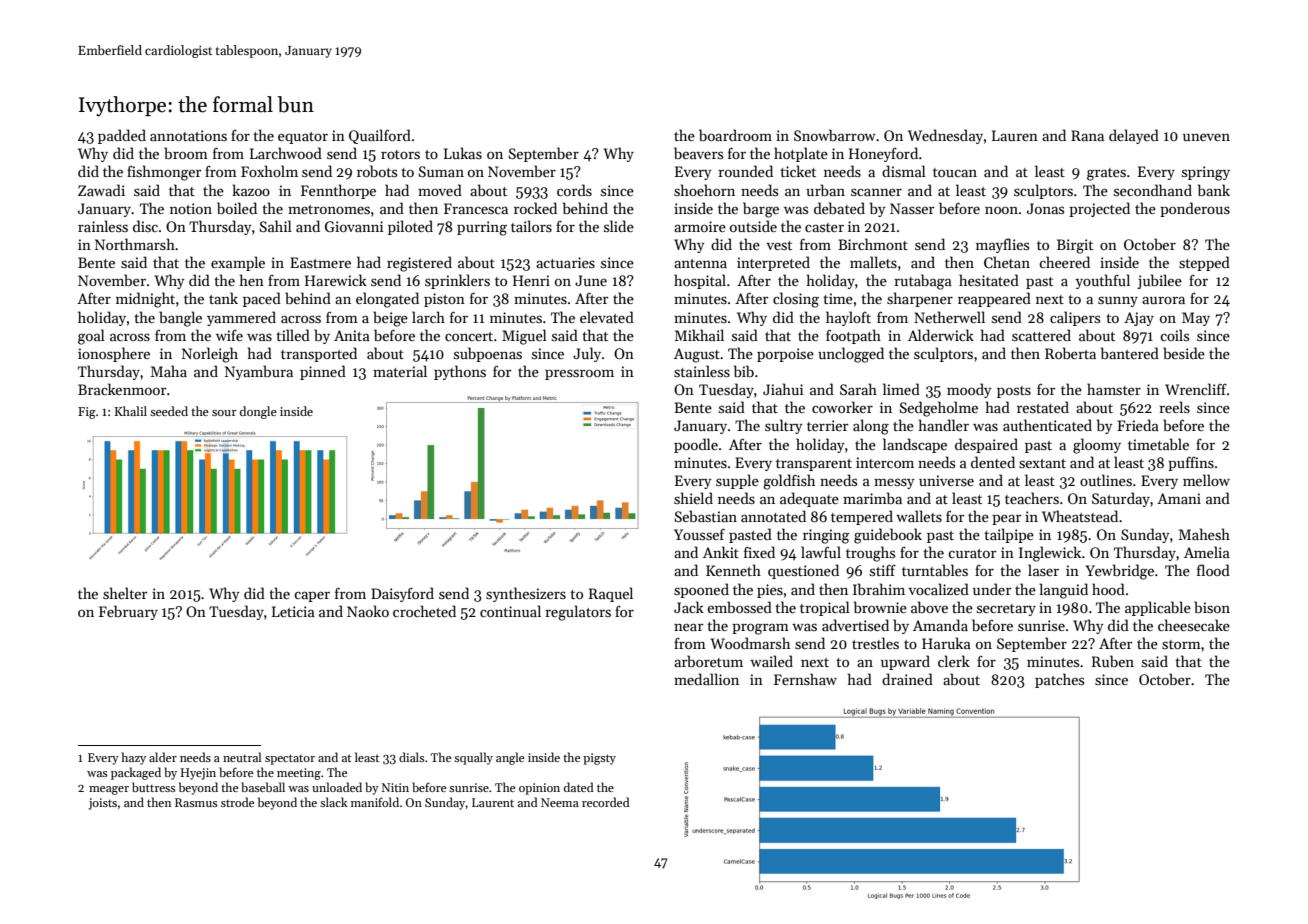 Image resolution: width=1308 pixels, height=924 pixels. What do you see at coordinates (145, 226) in the image?
I see `disc` at bounding box center [145, 226].
